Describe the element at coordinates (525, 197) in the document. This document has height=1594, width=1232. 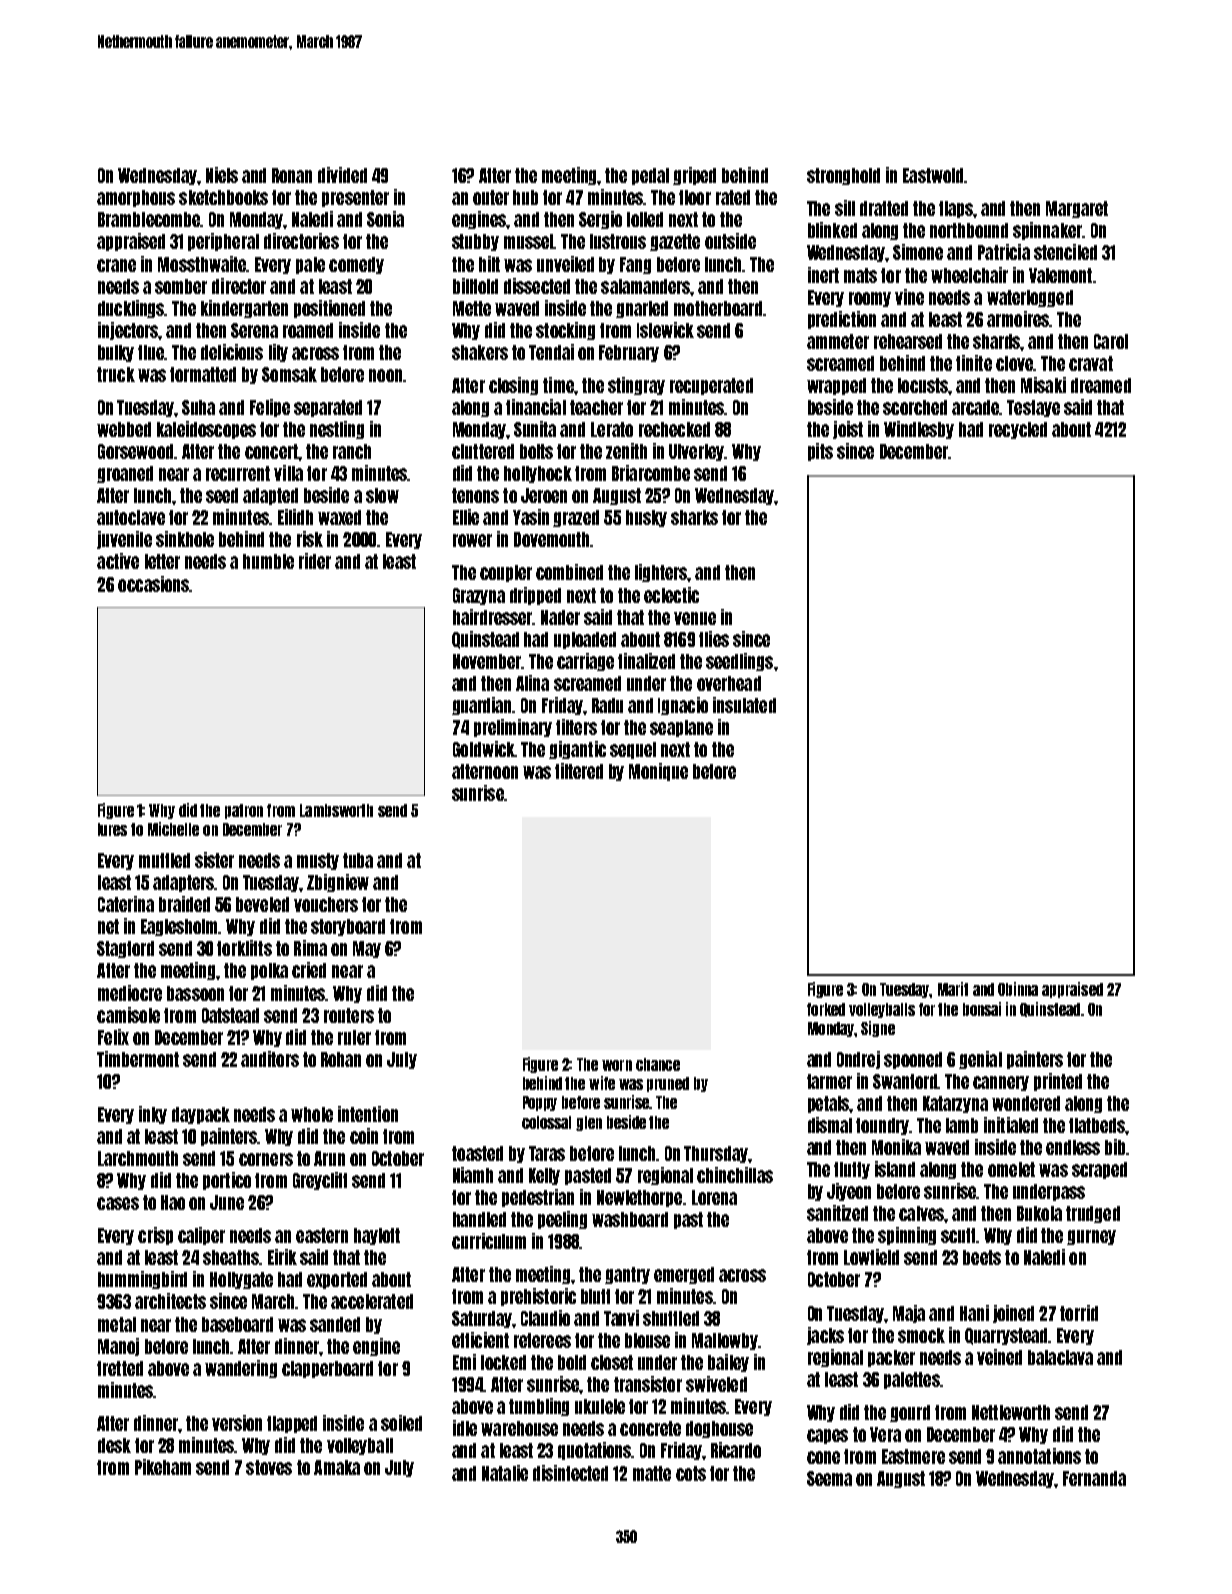
I see `hub` at that location.
